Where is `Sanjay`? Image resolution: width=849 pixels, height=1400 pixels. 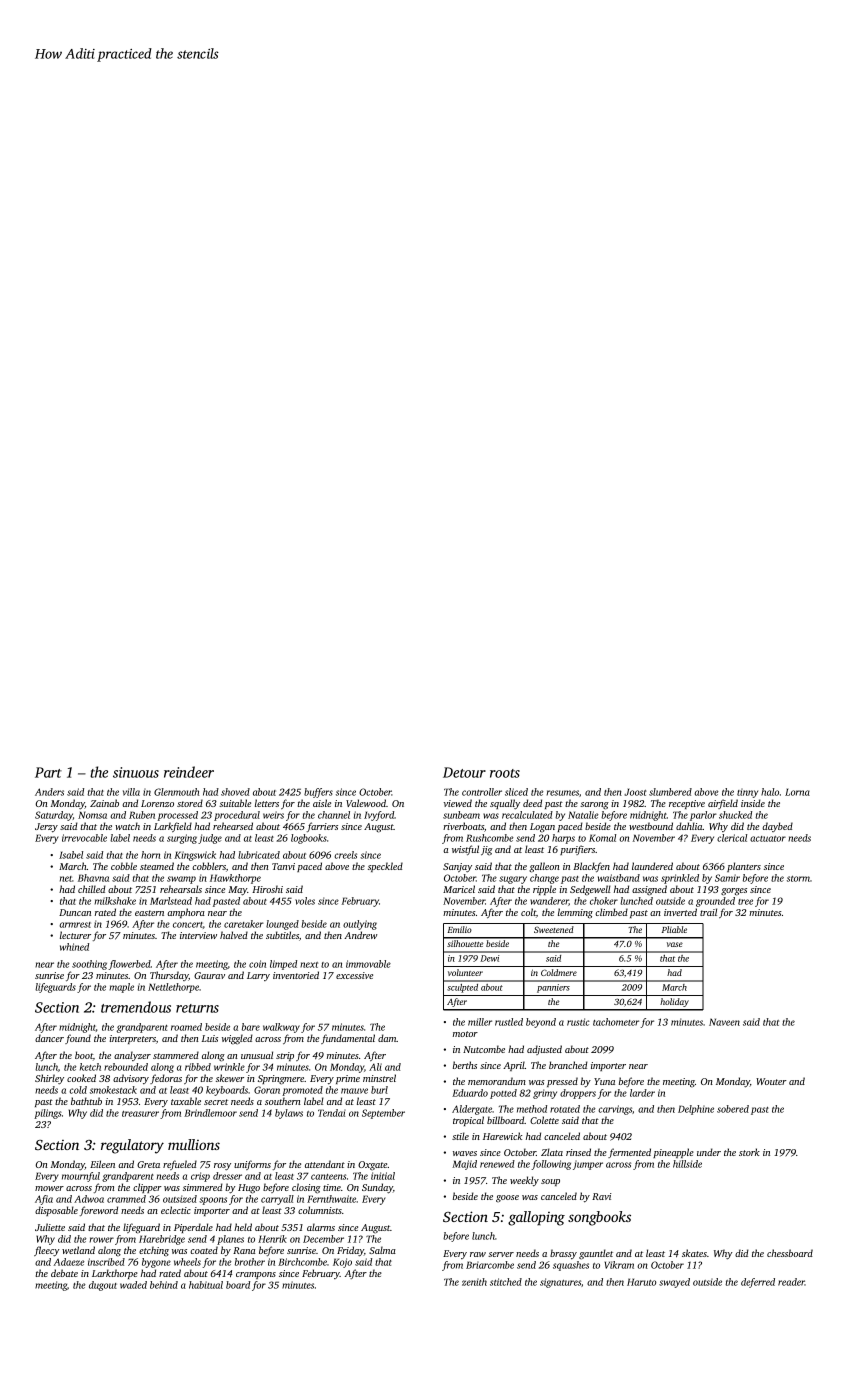 Sanjay is located at coordinates (457, 867).
